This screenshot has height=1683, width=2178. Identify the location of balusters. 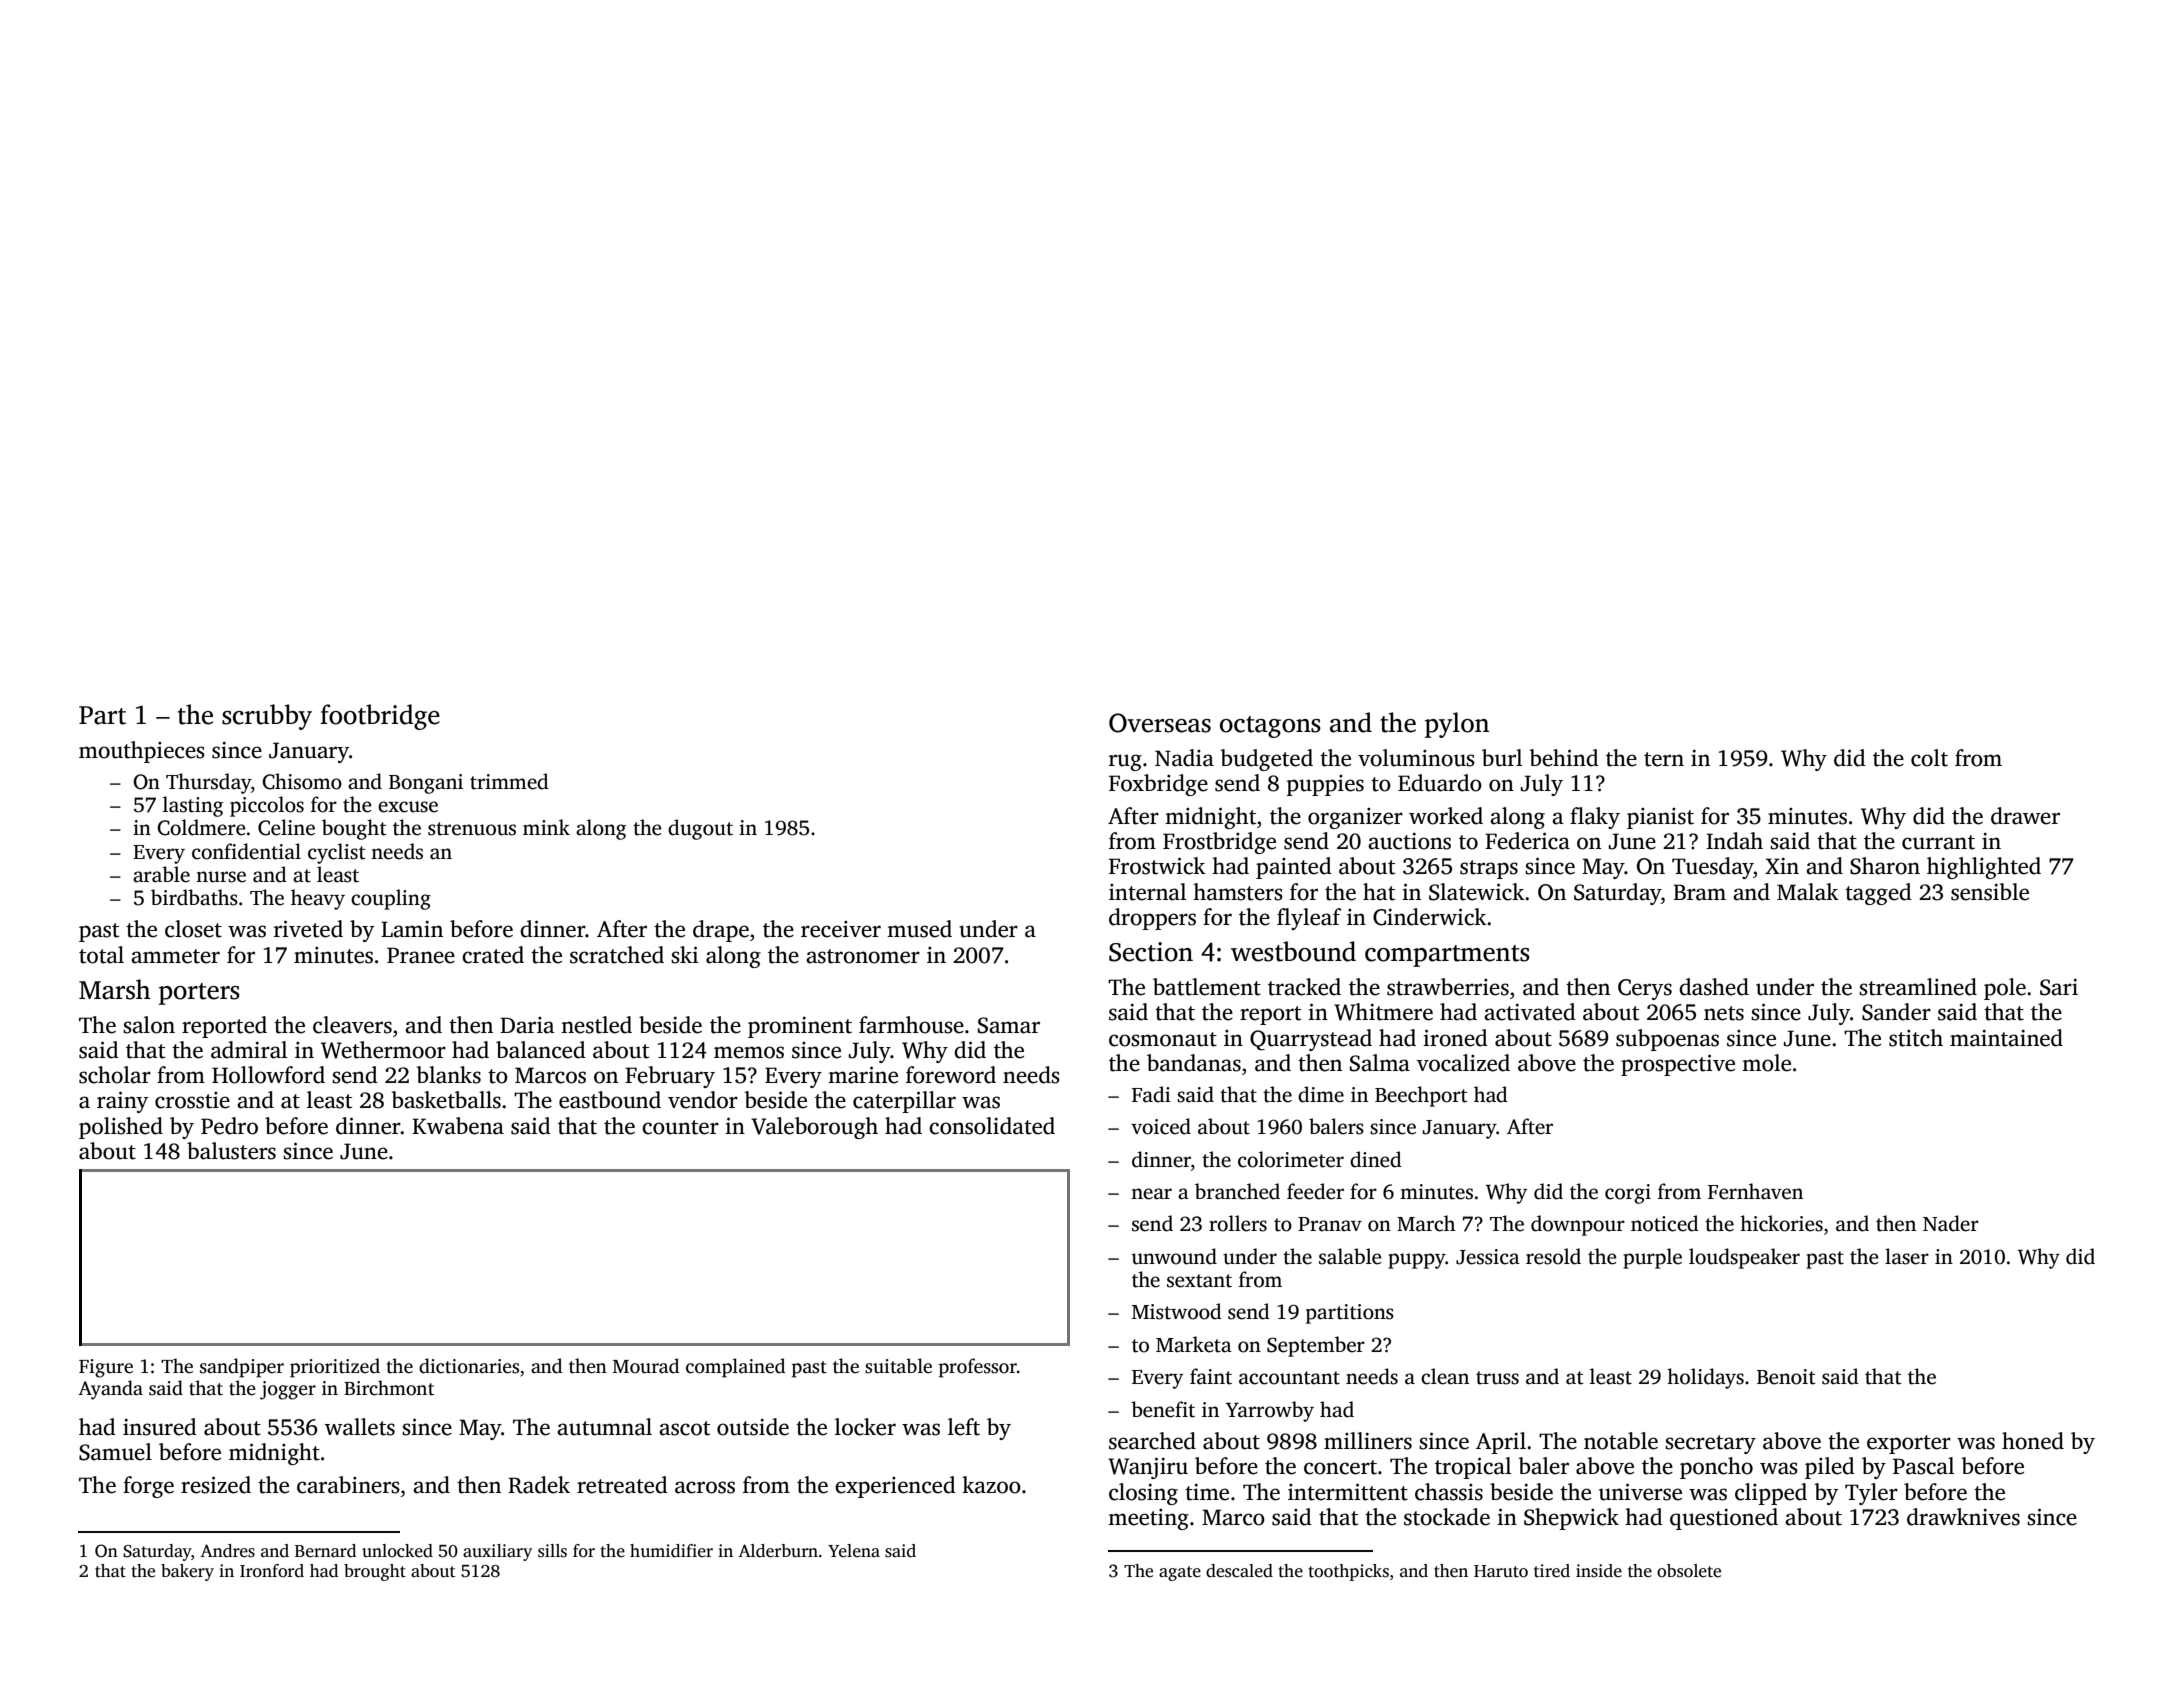
(231, 1151).
